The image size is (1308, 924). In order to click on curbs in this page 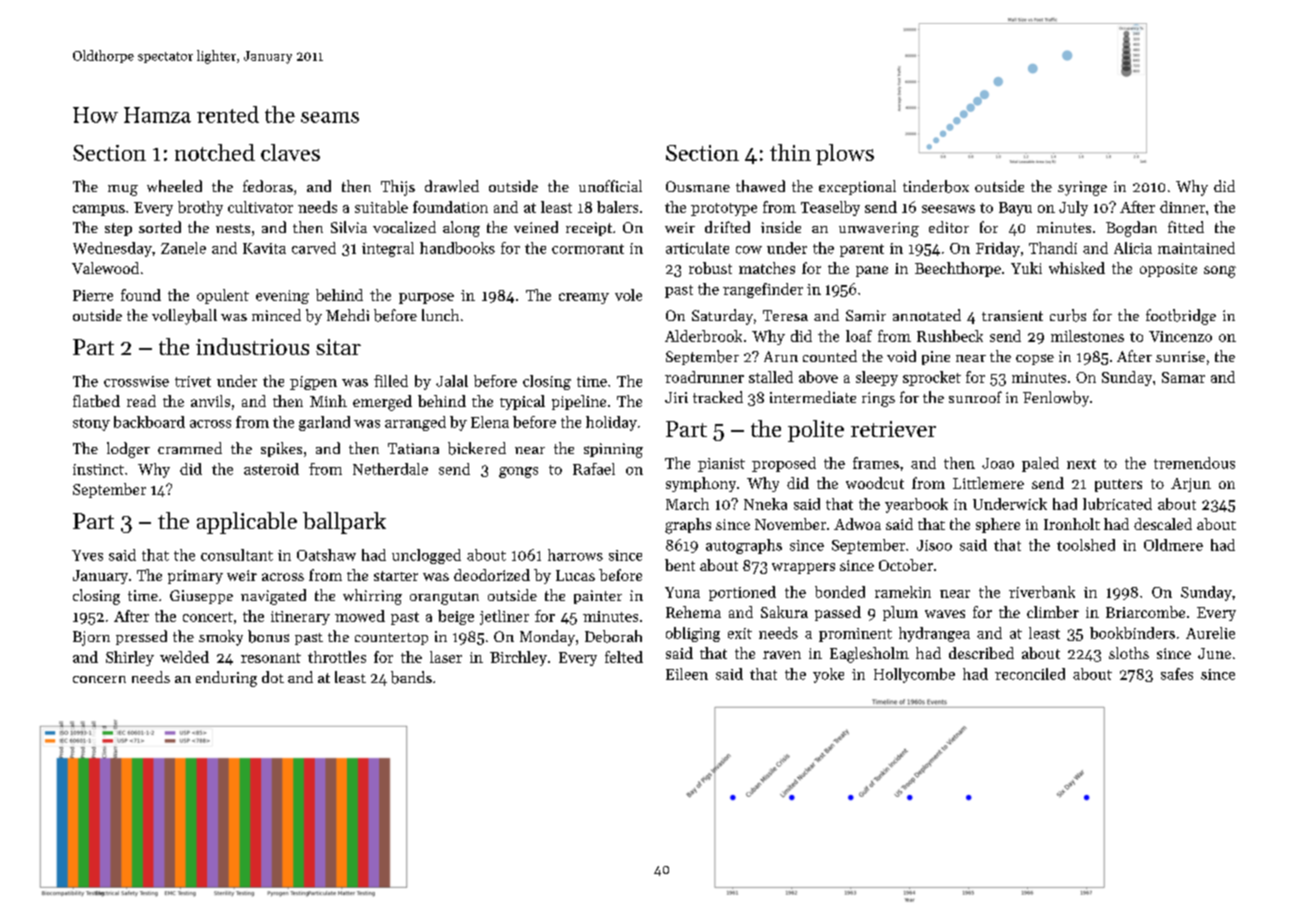, I will do `click(1068, 315)`.
